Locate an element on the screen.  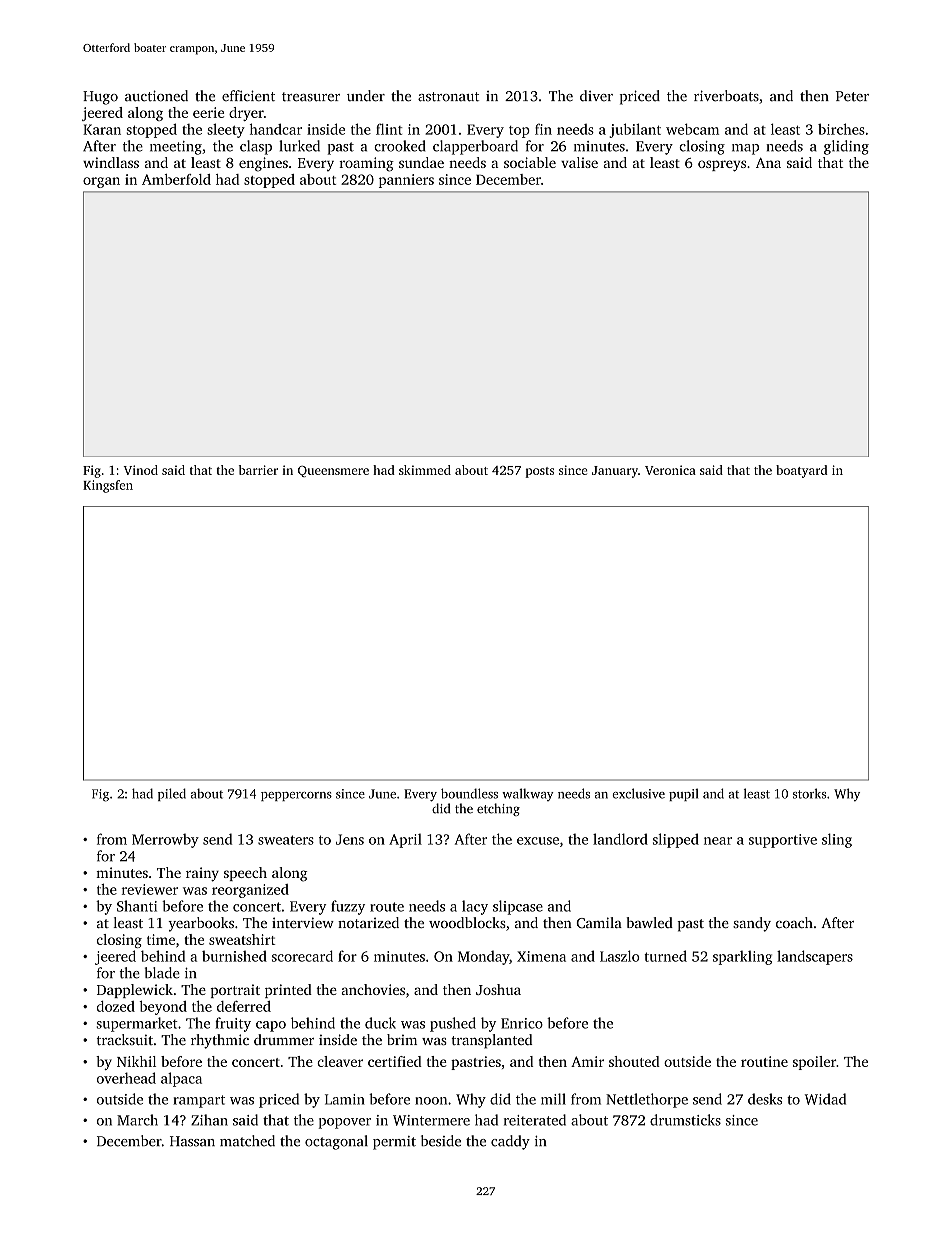
anchovies is located at coordinates (373, 989).
